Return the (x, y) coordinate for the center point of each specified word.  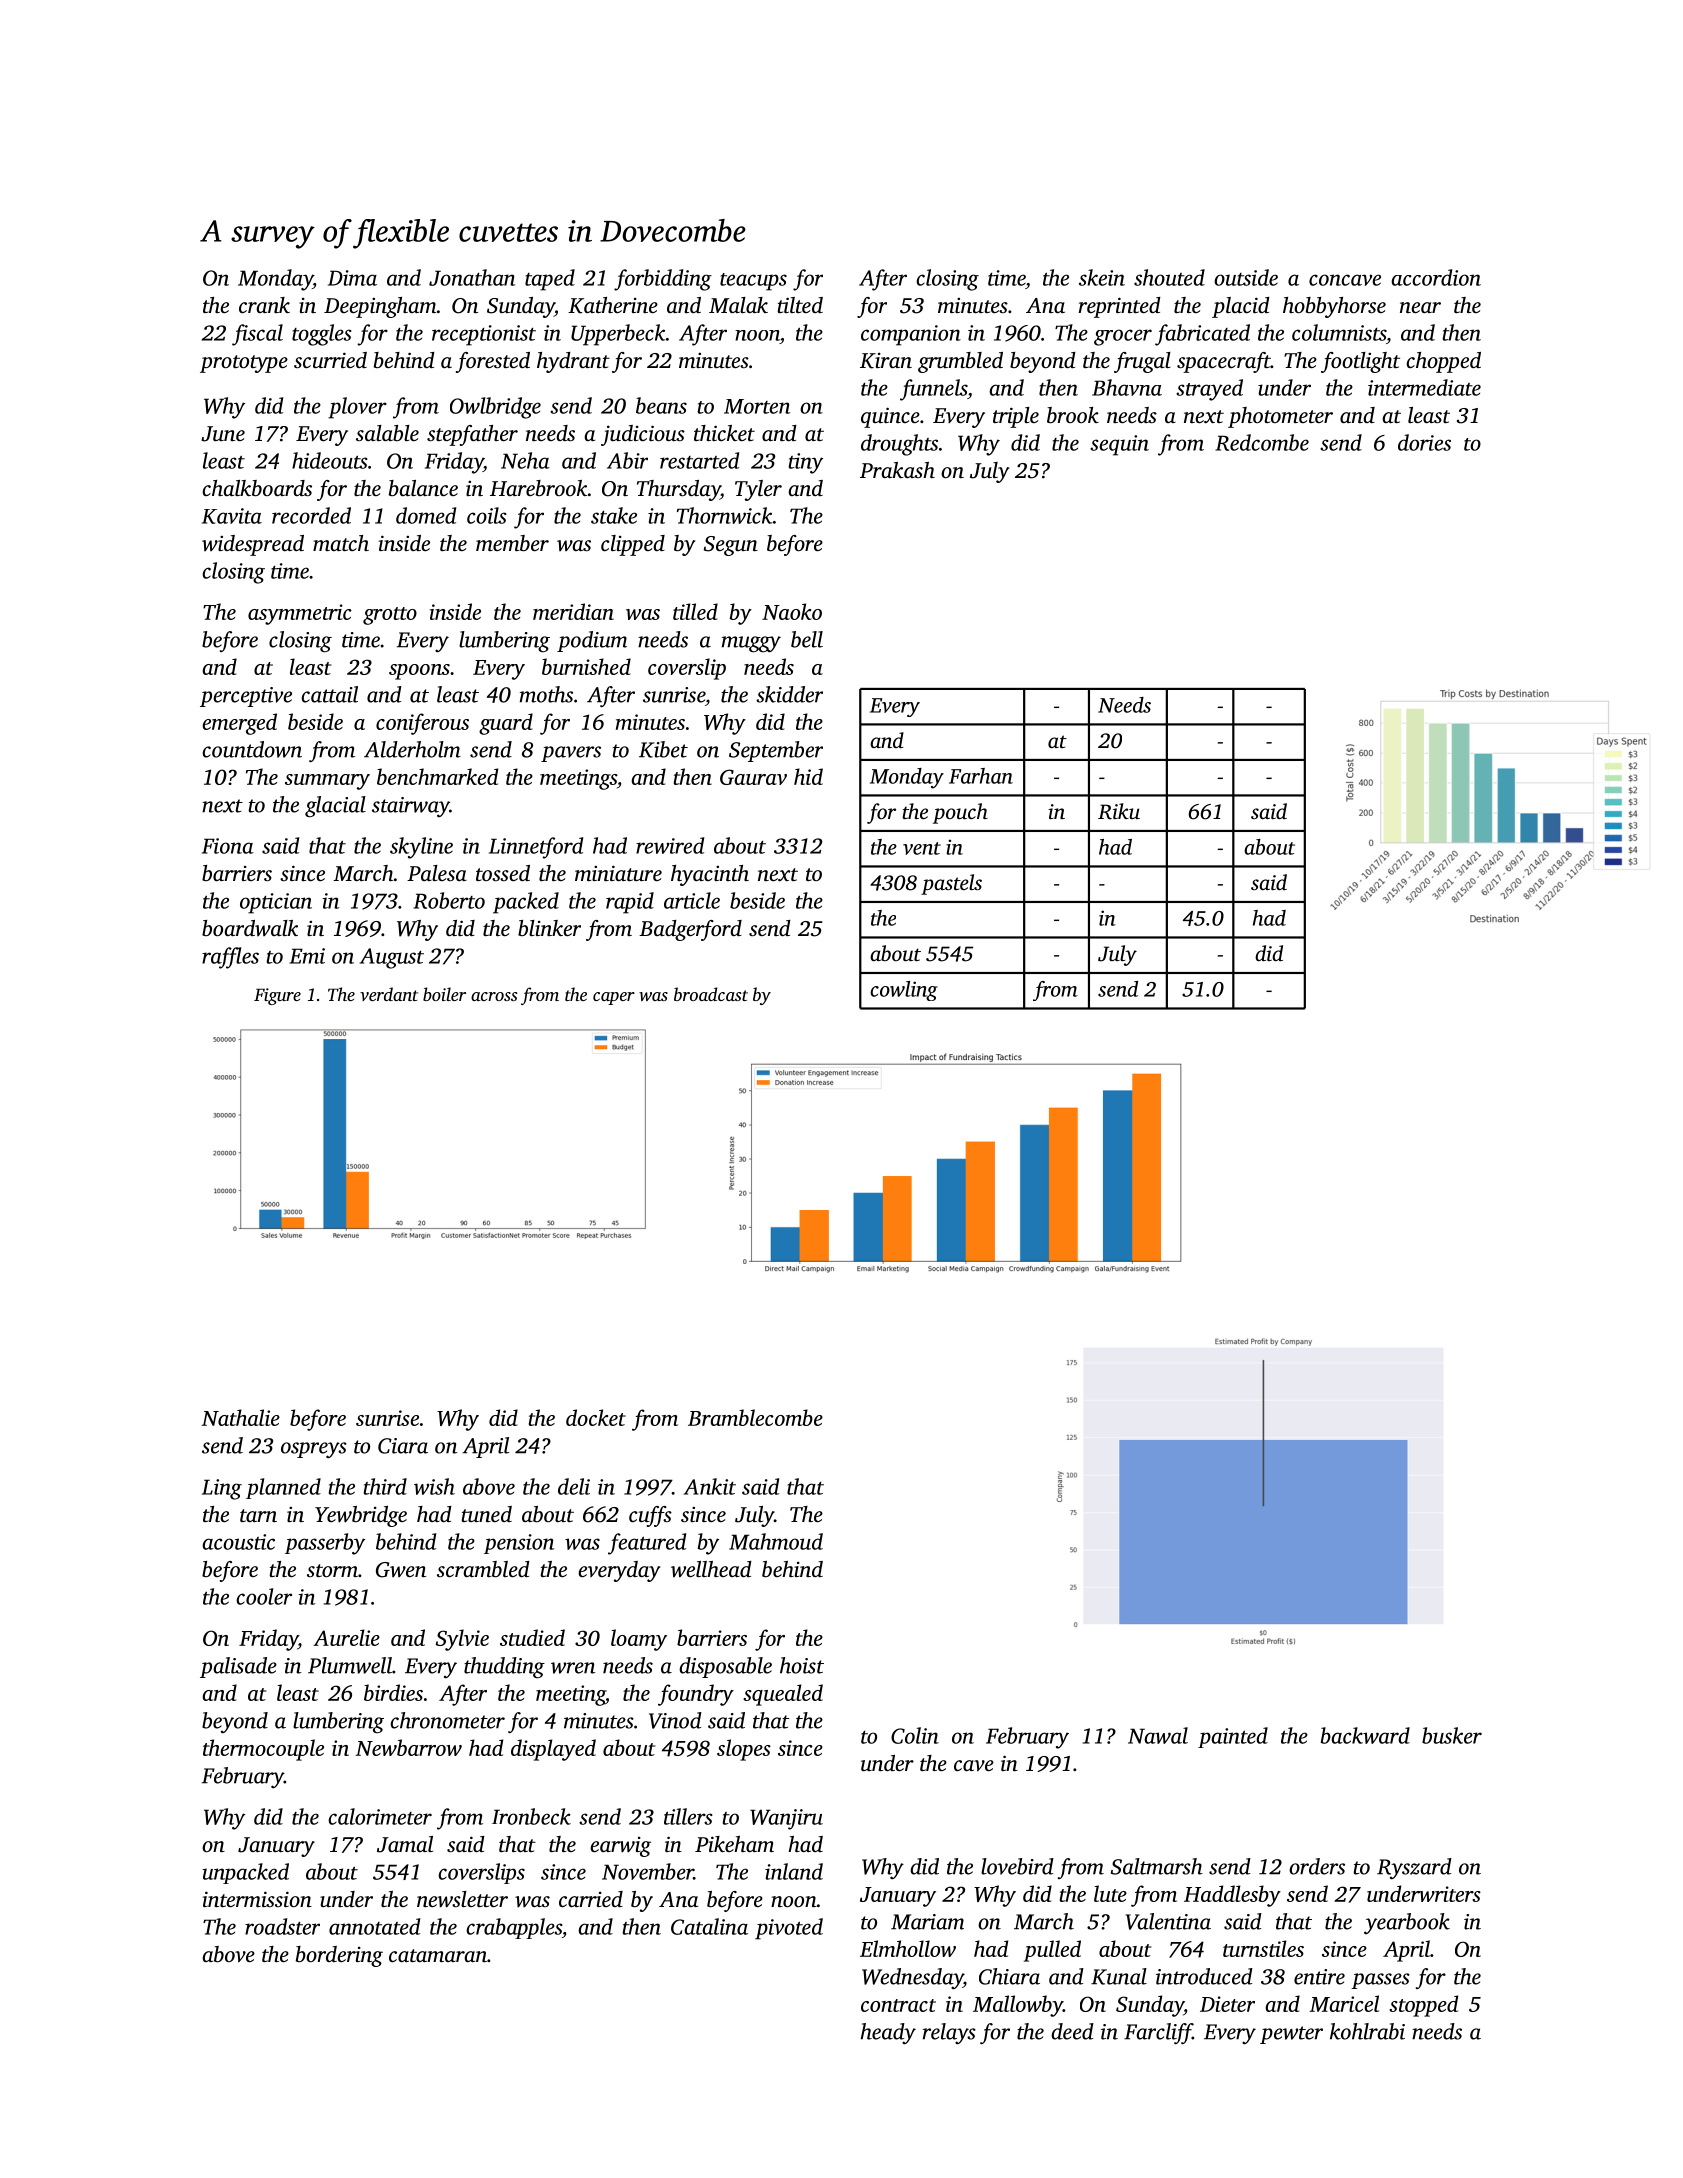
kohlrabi (1367, 2031)
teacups (753, 282)
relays (949, 2034)
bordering (339, 1956)
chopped (1443, 362)
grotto (390, 616)
